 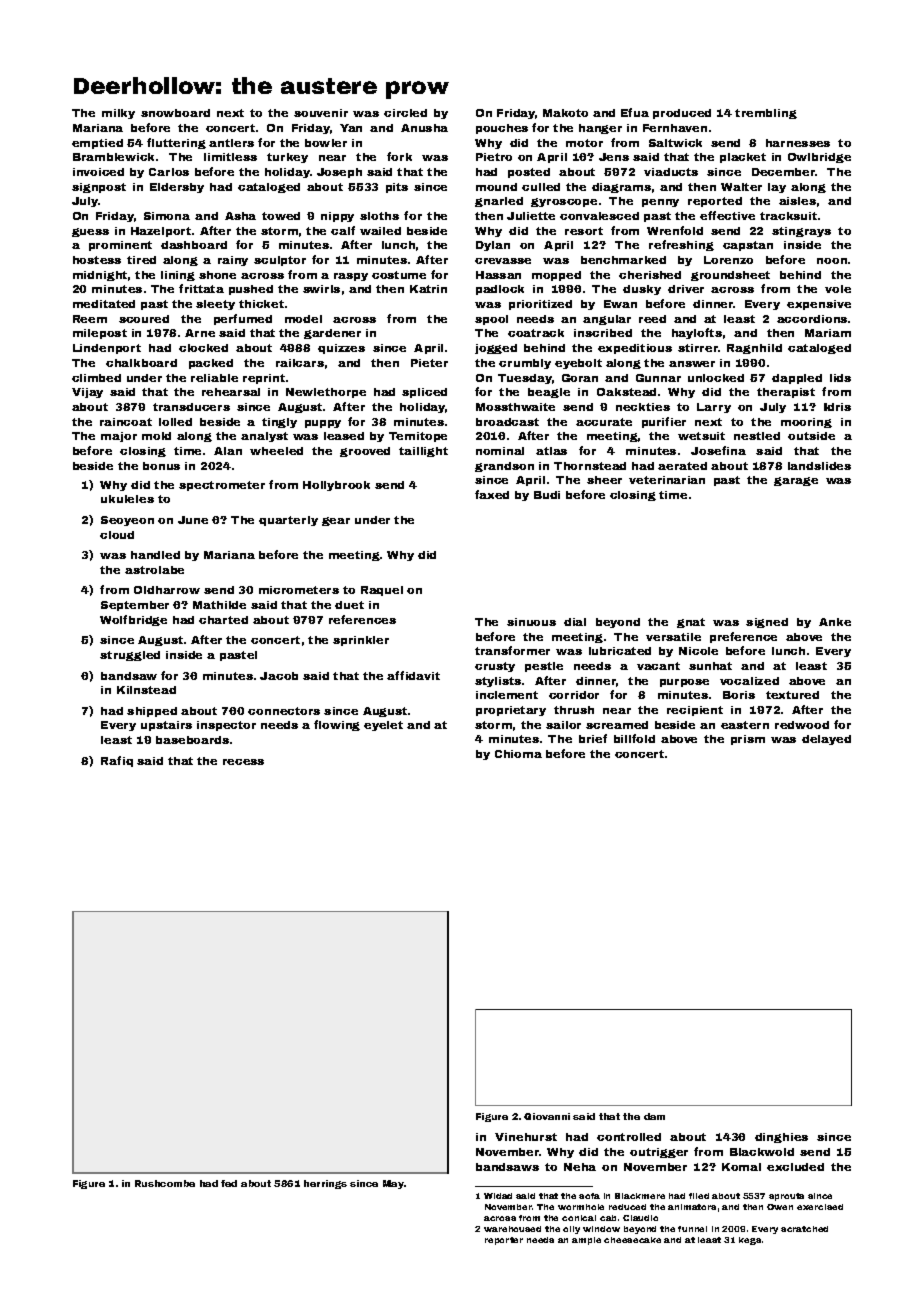 What do you see at coordinates (766, 114) in the image?
I see `trembling` at bounding box center [766, 114].
